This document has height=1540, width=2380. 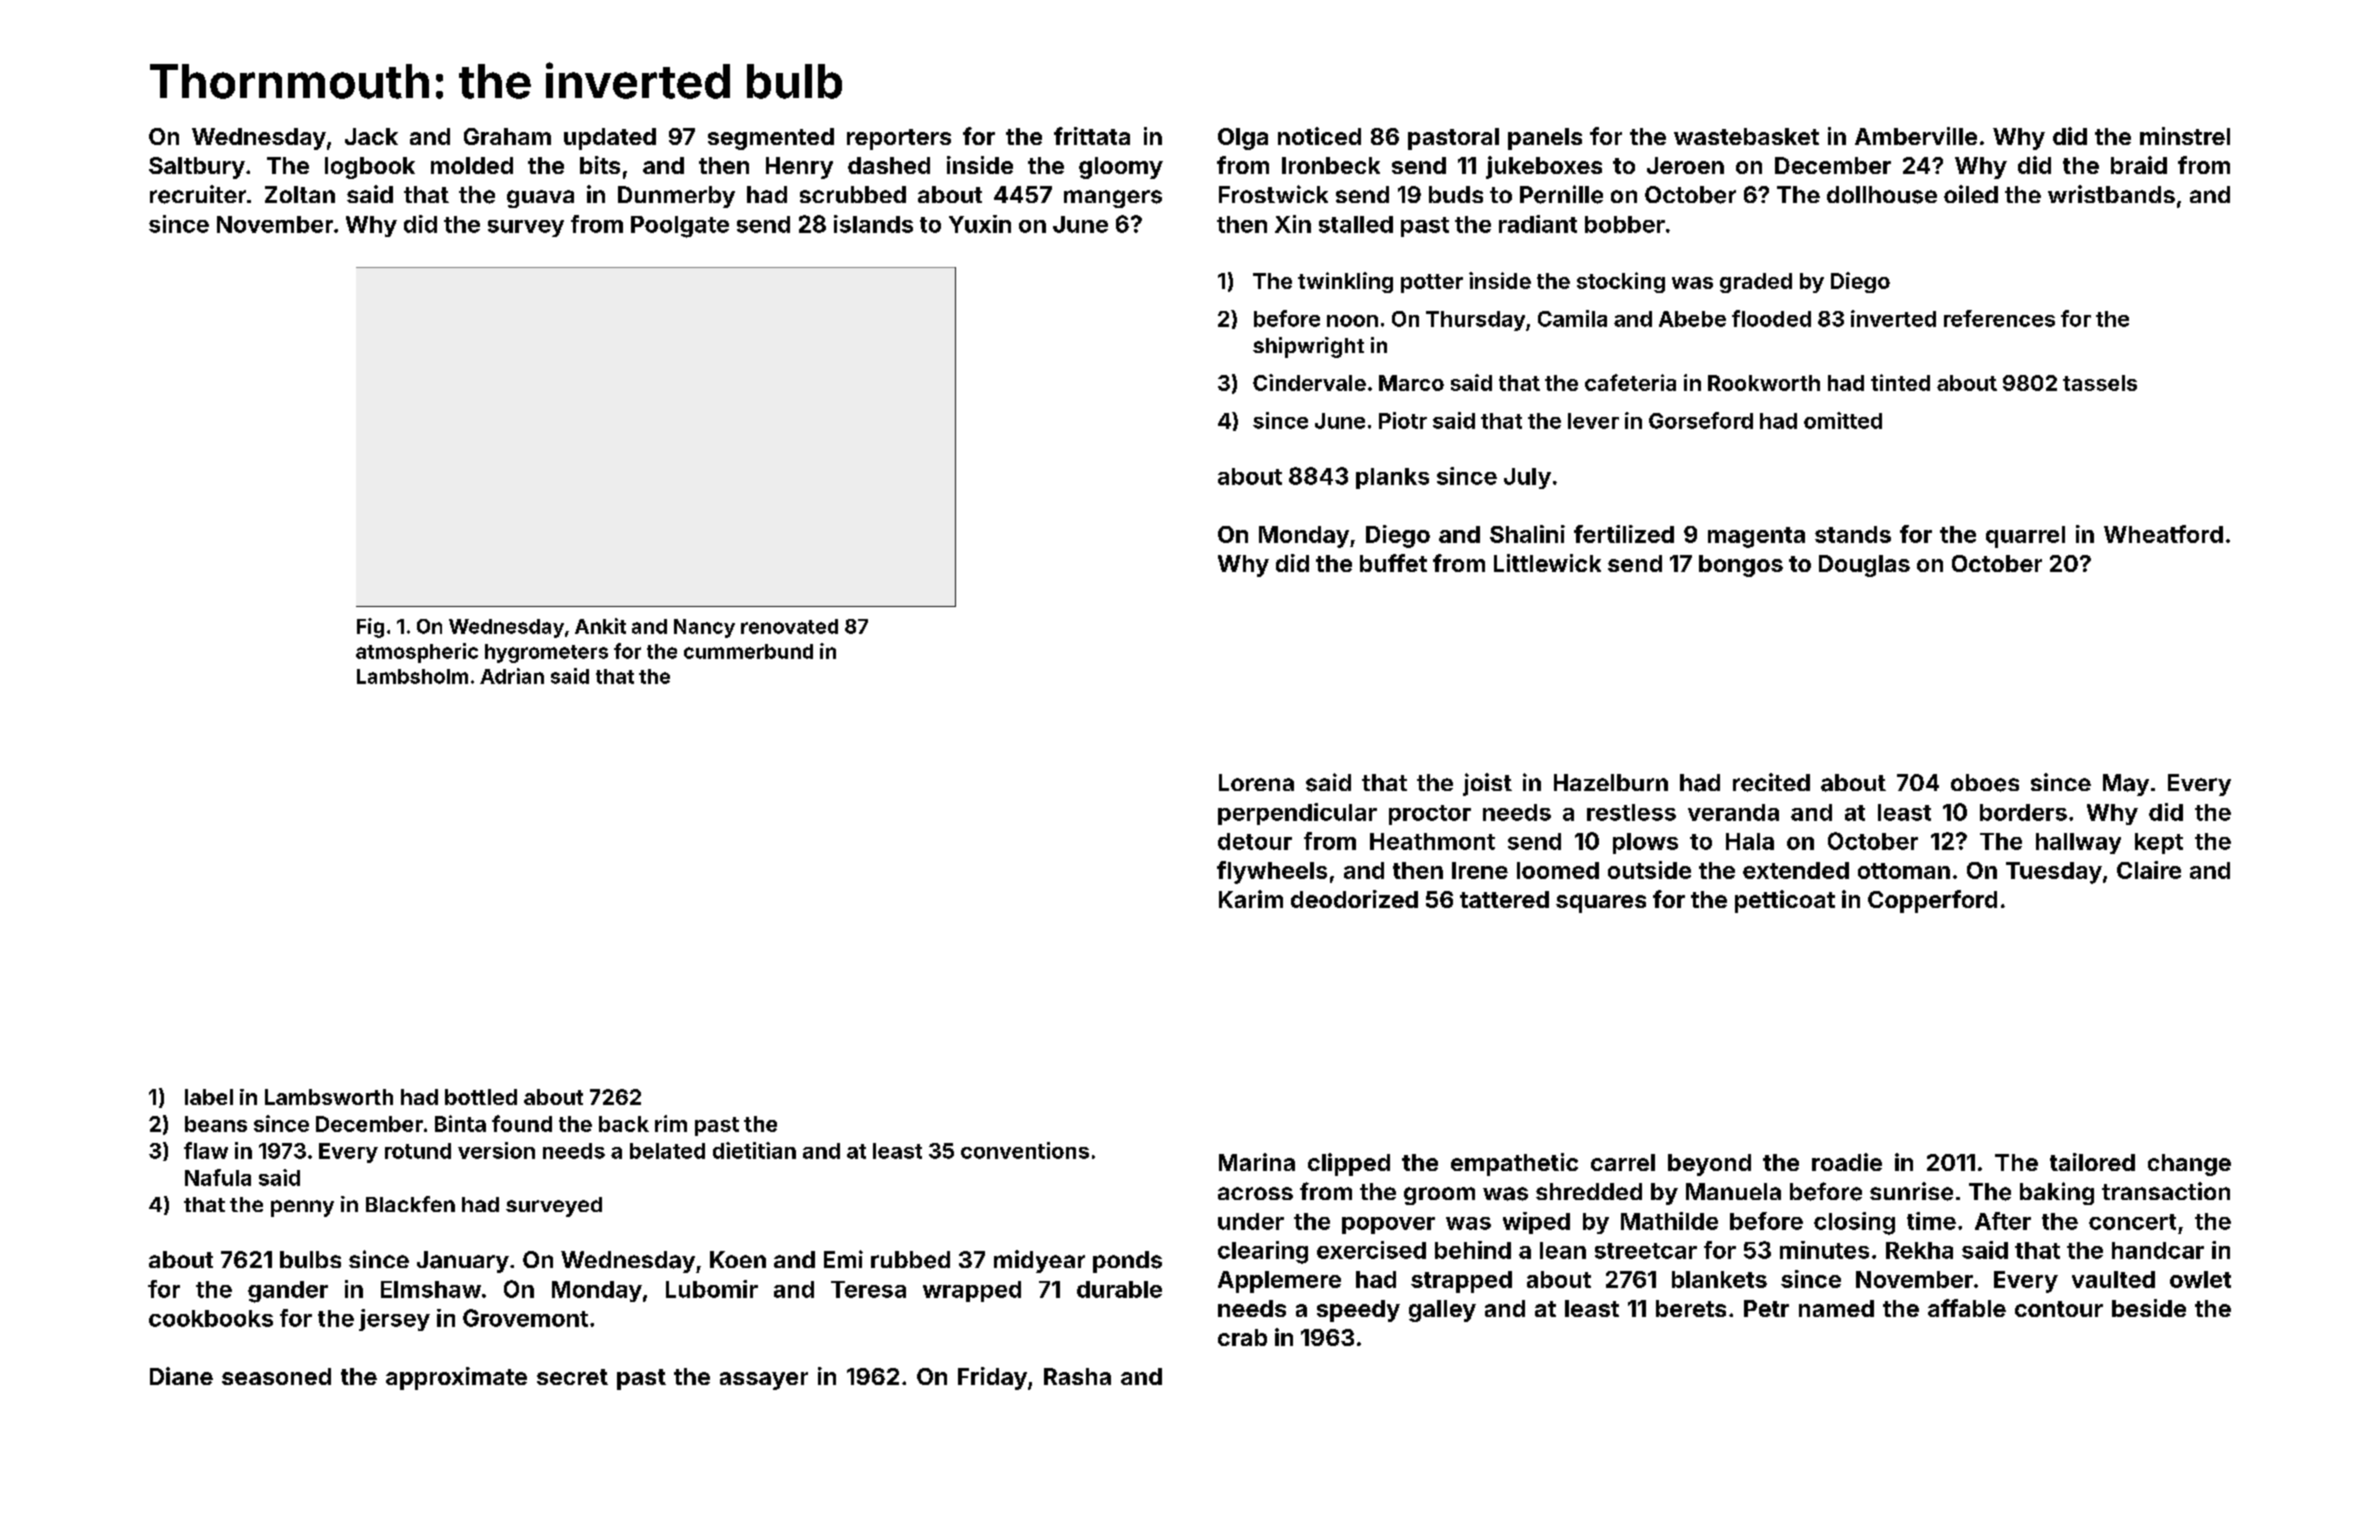 What do you see at coordinates (370, 628) in the document?
I see `Fig` at bounding box center [370, 628].
